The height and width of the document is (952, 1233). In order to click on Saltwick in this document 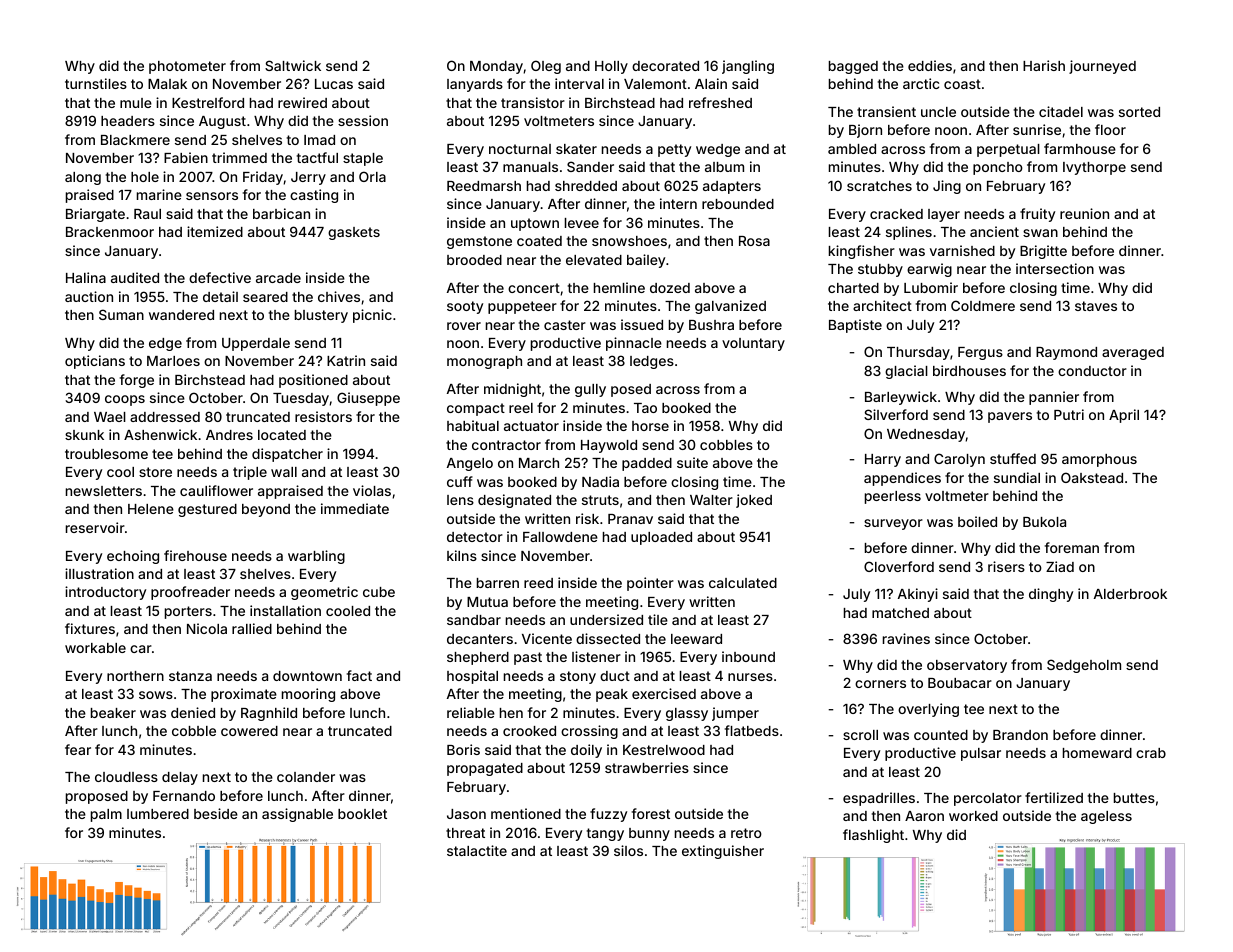, I will do `click(293, 65)`.
